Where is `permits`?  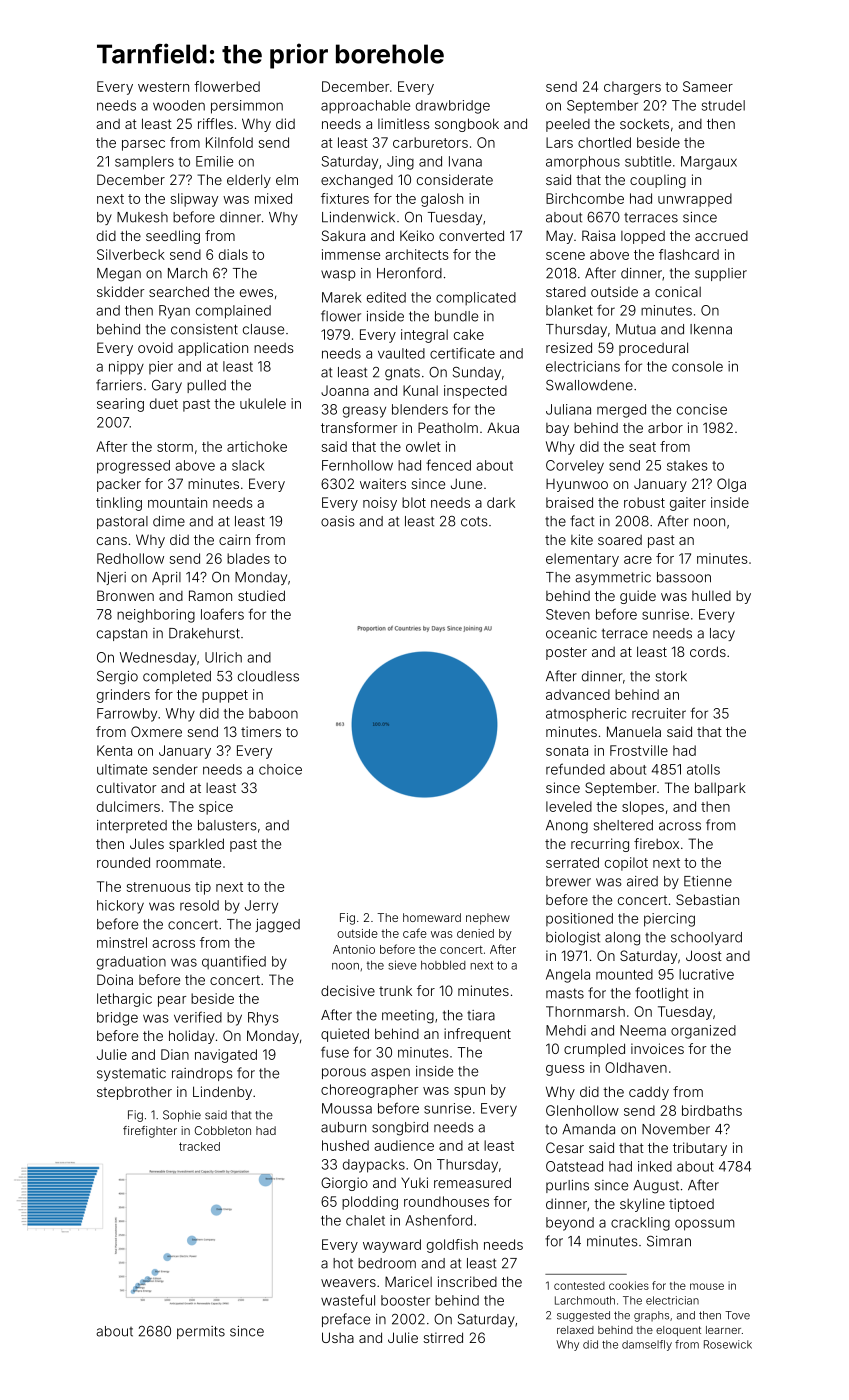
permits is located at coordinates (201, 1332).
